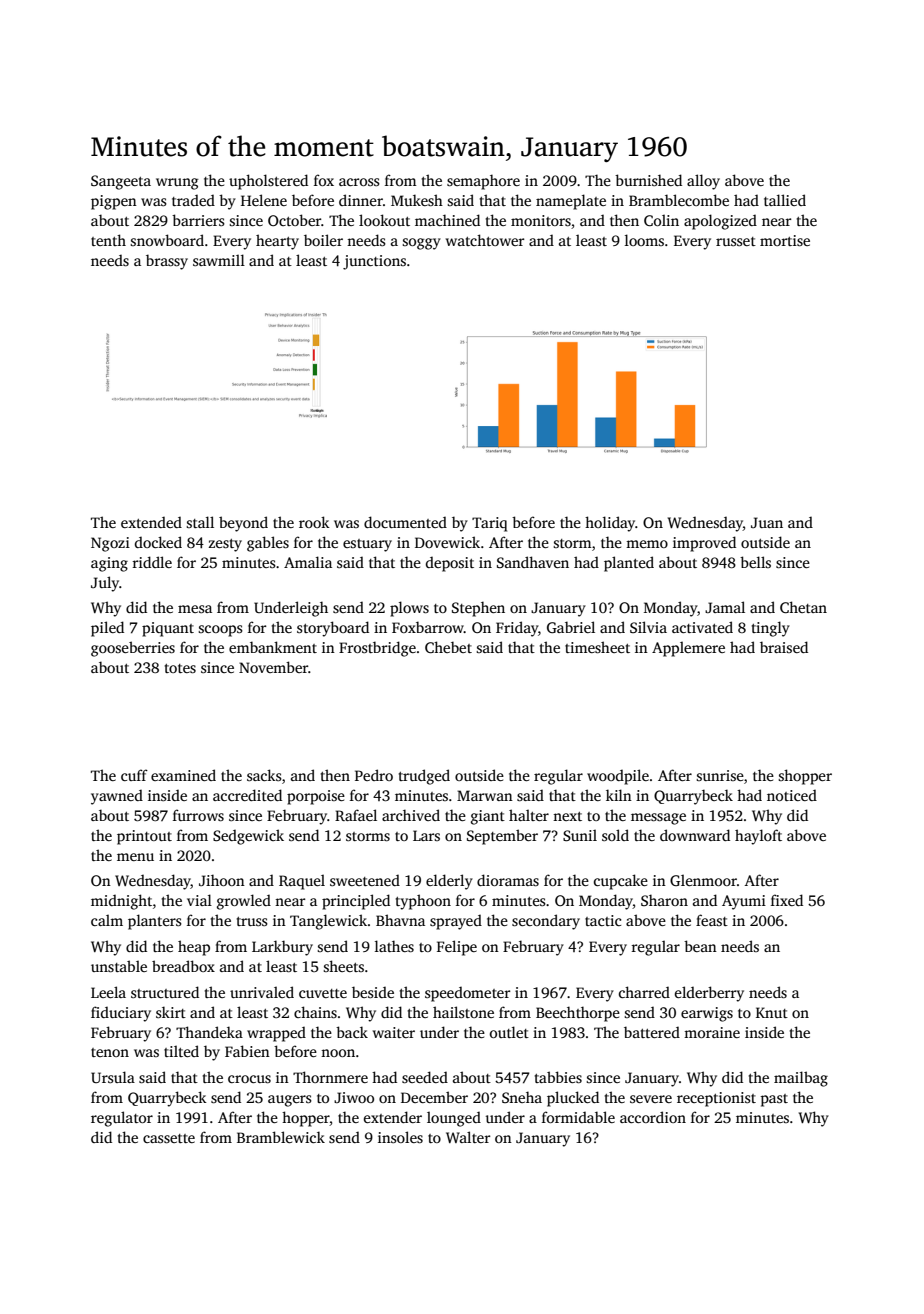 The height and width of the screenshot is (1314, 924). What do you see at coordinates (268, 182) in the screenshot?
I see `upholstered` at bounding box center [268, 182].
